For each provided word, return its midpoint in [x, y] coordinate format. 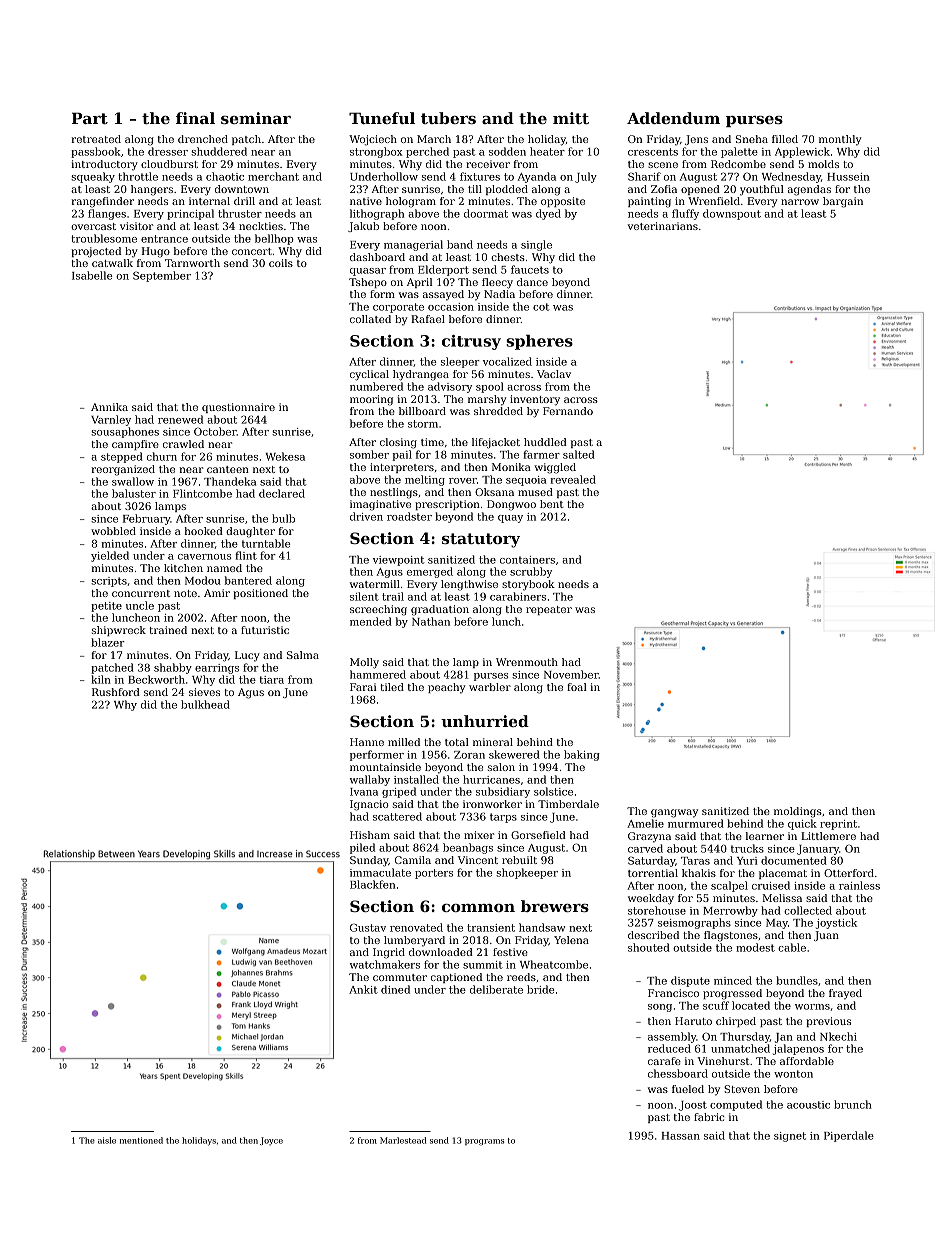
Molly [364, 663]
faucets [530, 269]
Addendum [673, 118]
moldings [798, 812]
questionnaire [238, 408]
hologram [411, 202]
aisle [107, 1140]
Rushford [116, 692]
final [195, 118]
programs [484, 1142]
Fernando [568, 411]
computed [736, 1105]
